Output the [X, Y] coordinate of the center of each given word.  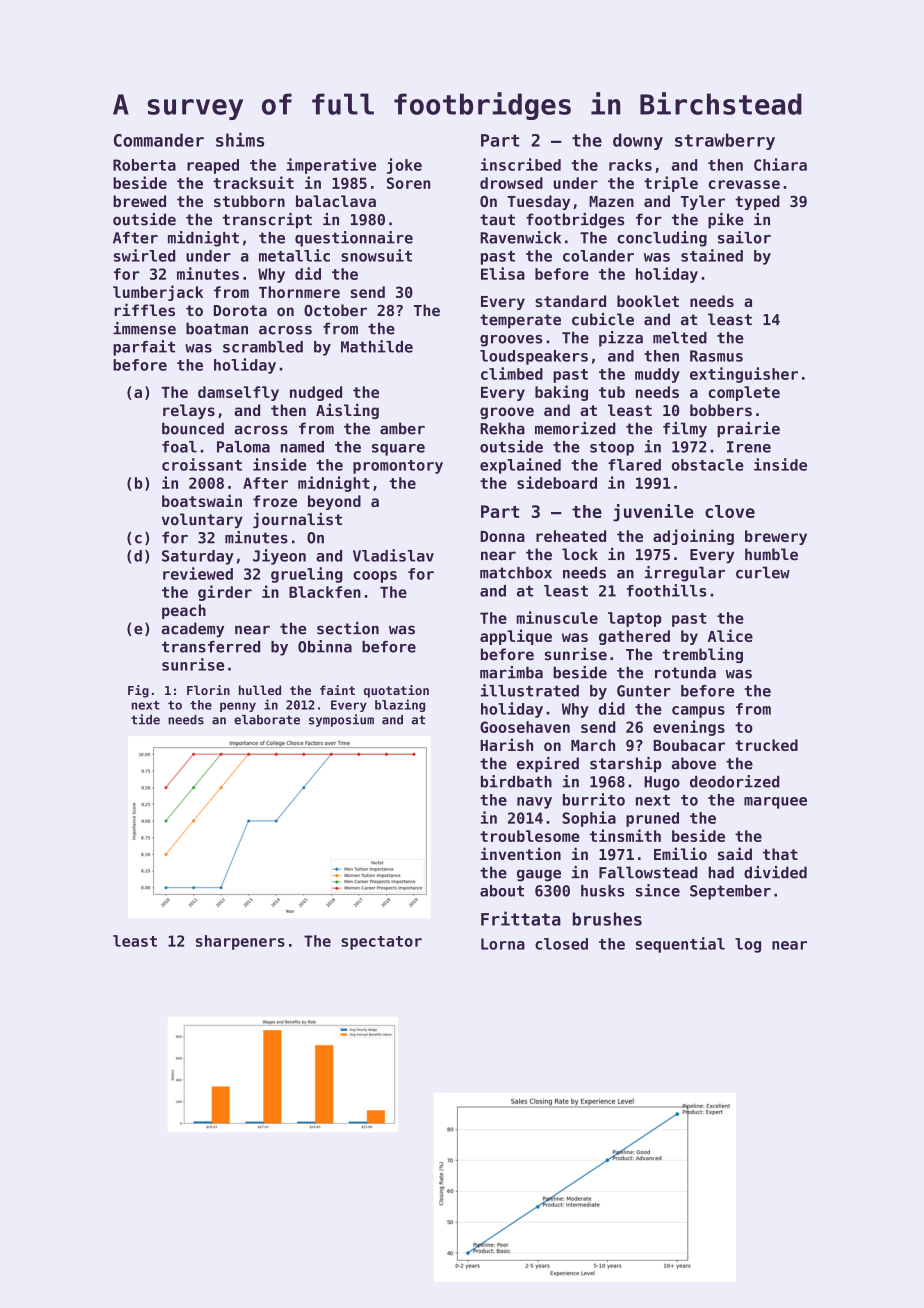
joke [404, 166]
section [348, 628]
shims [240, 139]
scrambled [263, 347]
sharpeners [240, 942]
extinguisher [744, 375]
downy [638, 141]
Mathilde [377, 346]
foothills [666, 590]
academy [193, 630]
